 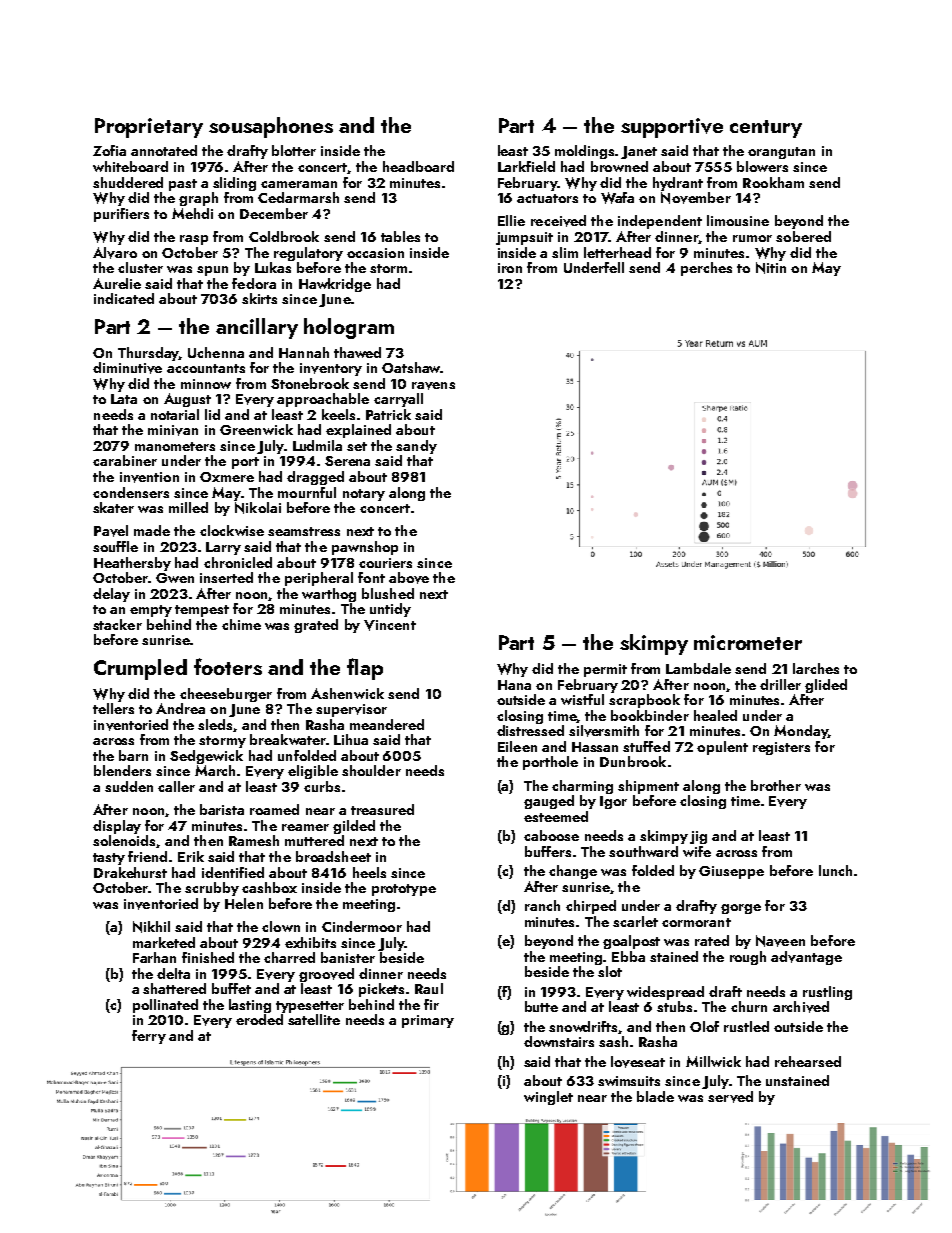 I want to click on sousaphones, so click(x=271, y=127).
